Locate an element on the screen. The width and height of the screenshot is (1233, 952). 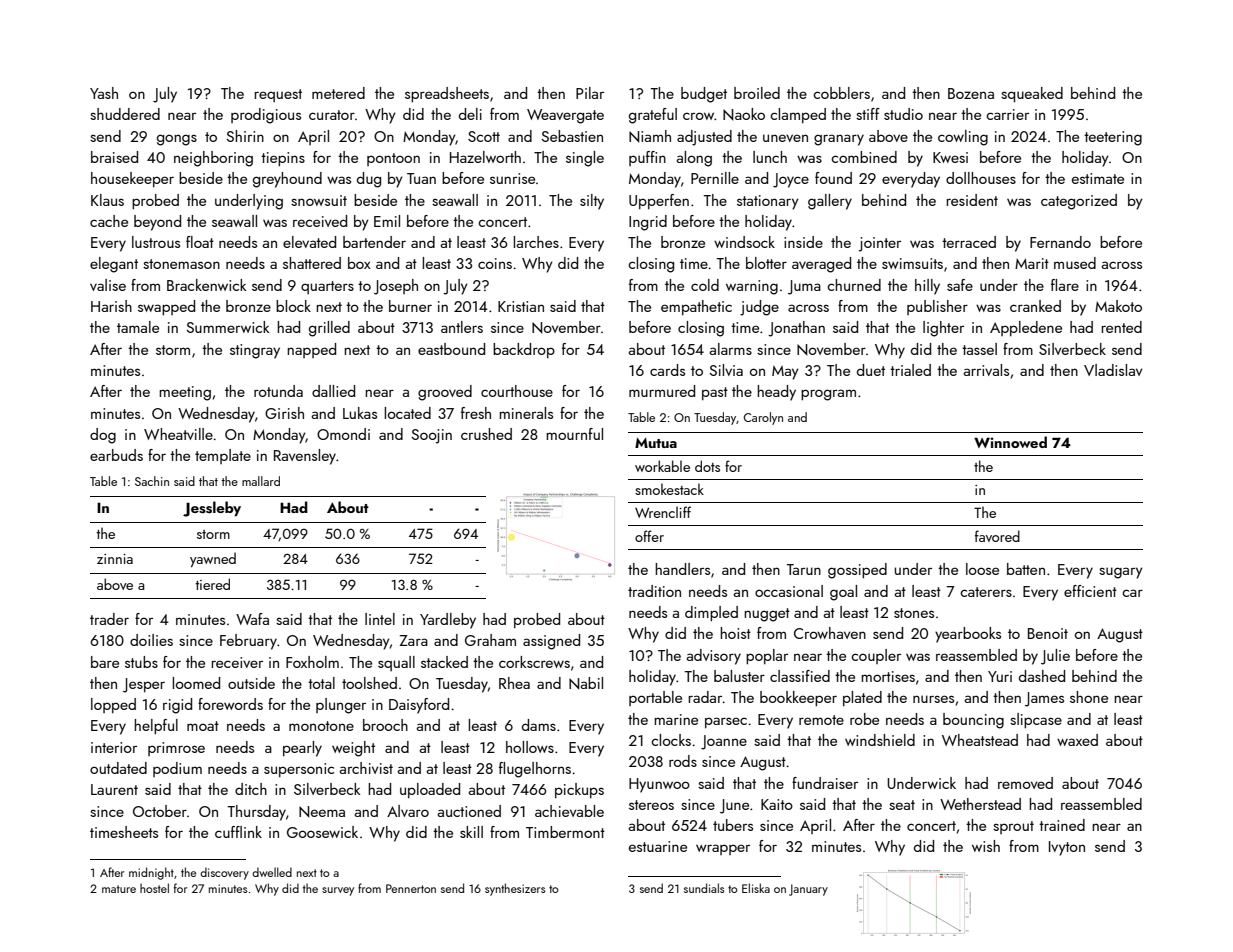
elegant is located at coordinates (114, 265).
